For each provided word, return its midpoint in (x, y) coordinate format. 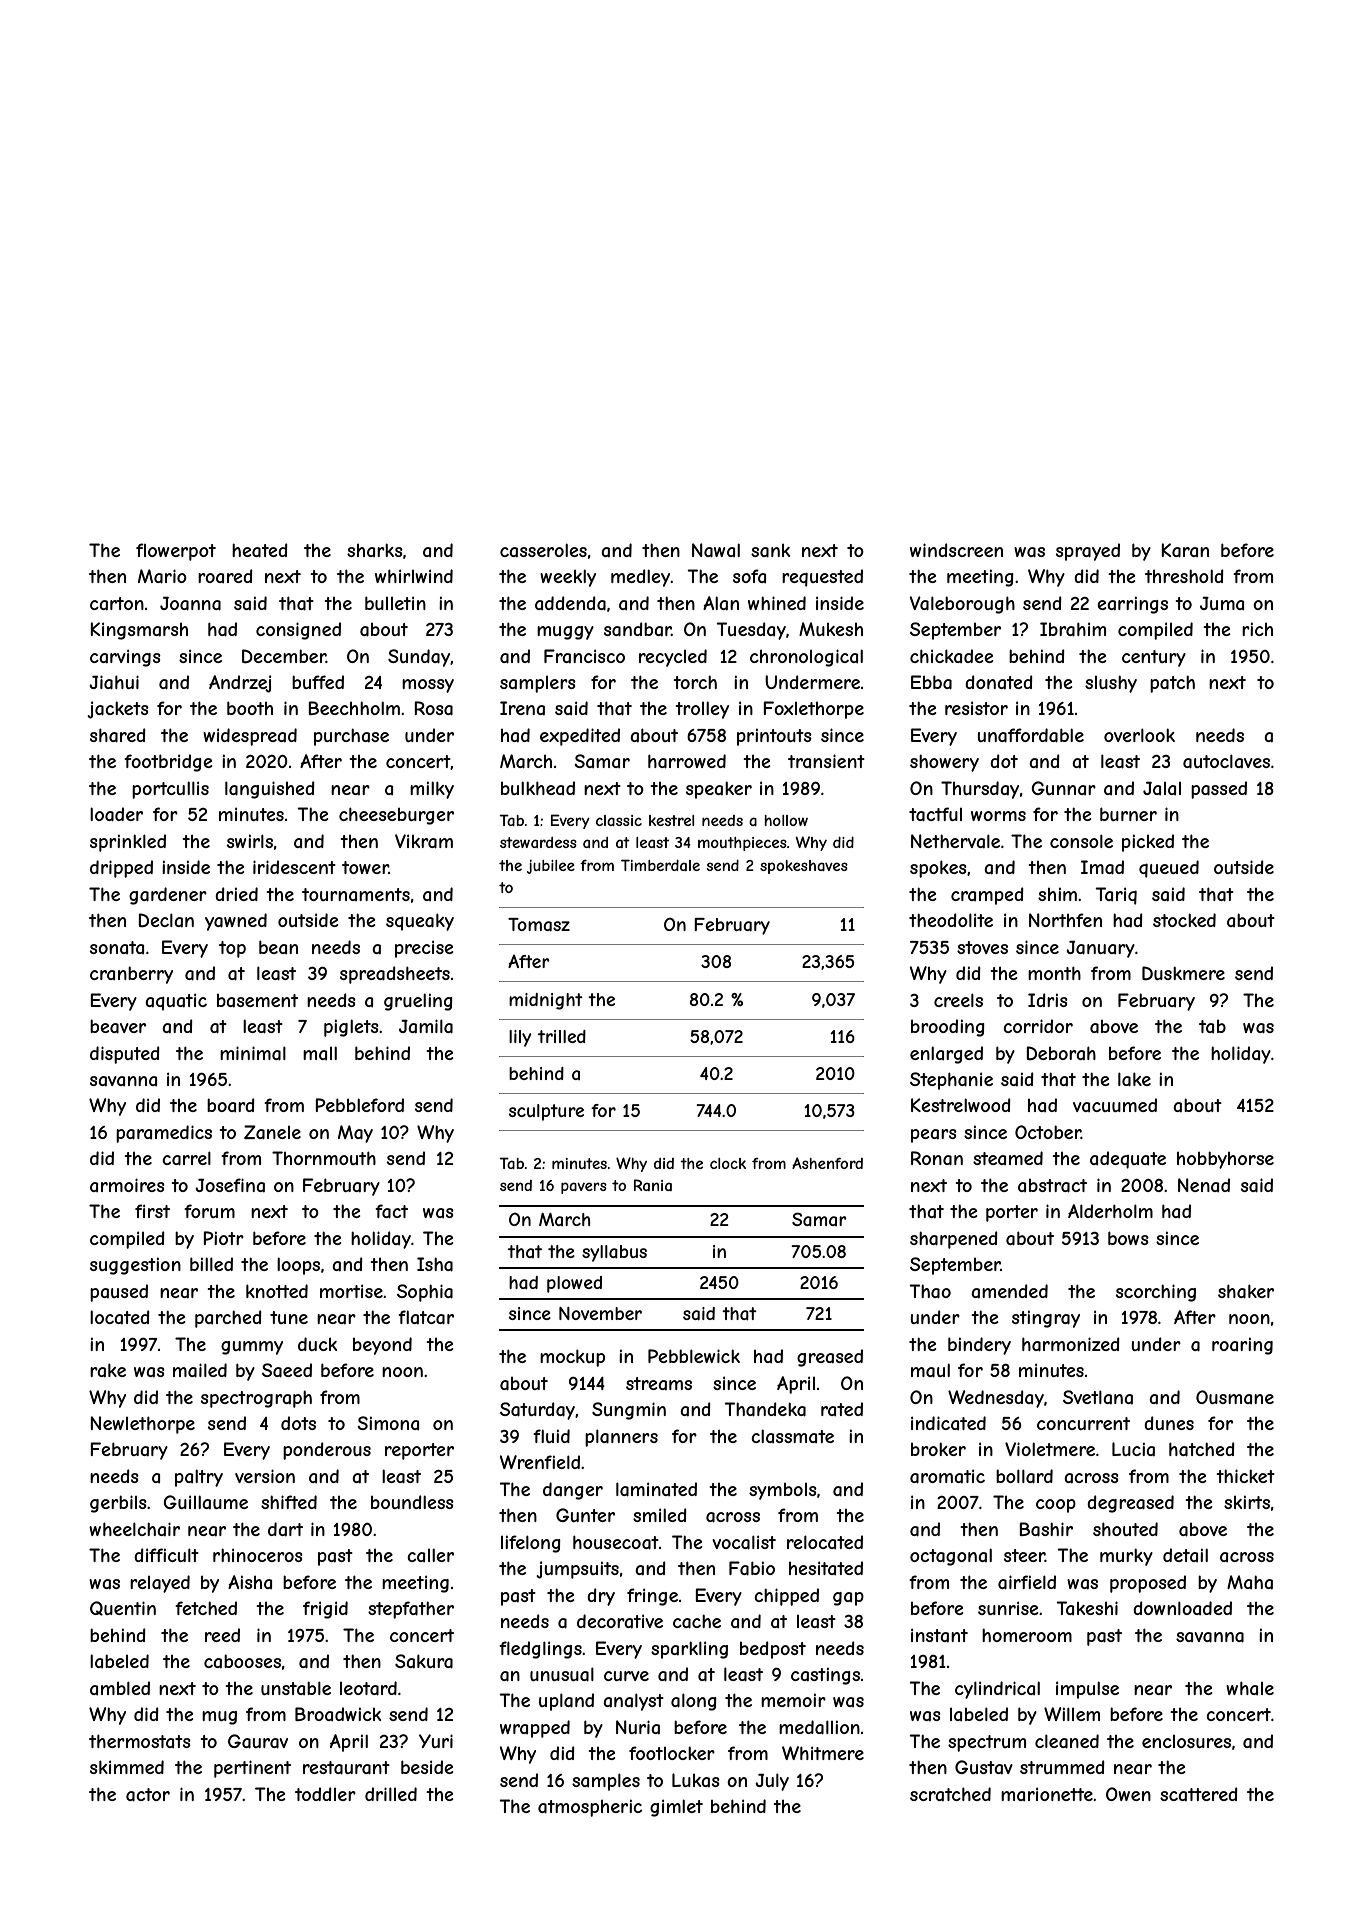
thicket (1245, 1476)
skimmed (127, 1767)
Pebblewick (694, 1356)
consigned (298, 631)
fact (391, 1211)
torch (695, 682)
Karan (1185, 550)
